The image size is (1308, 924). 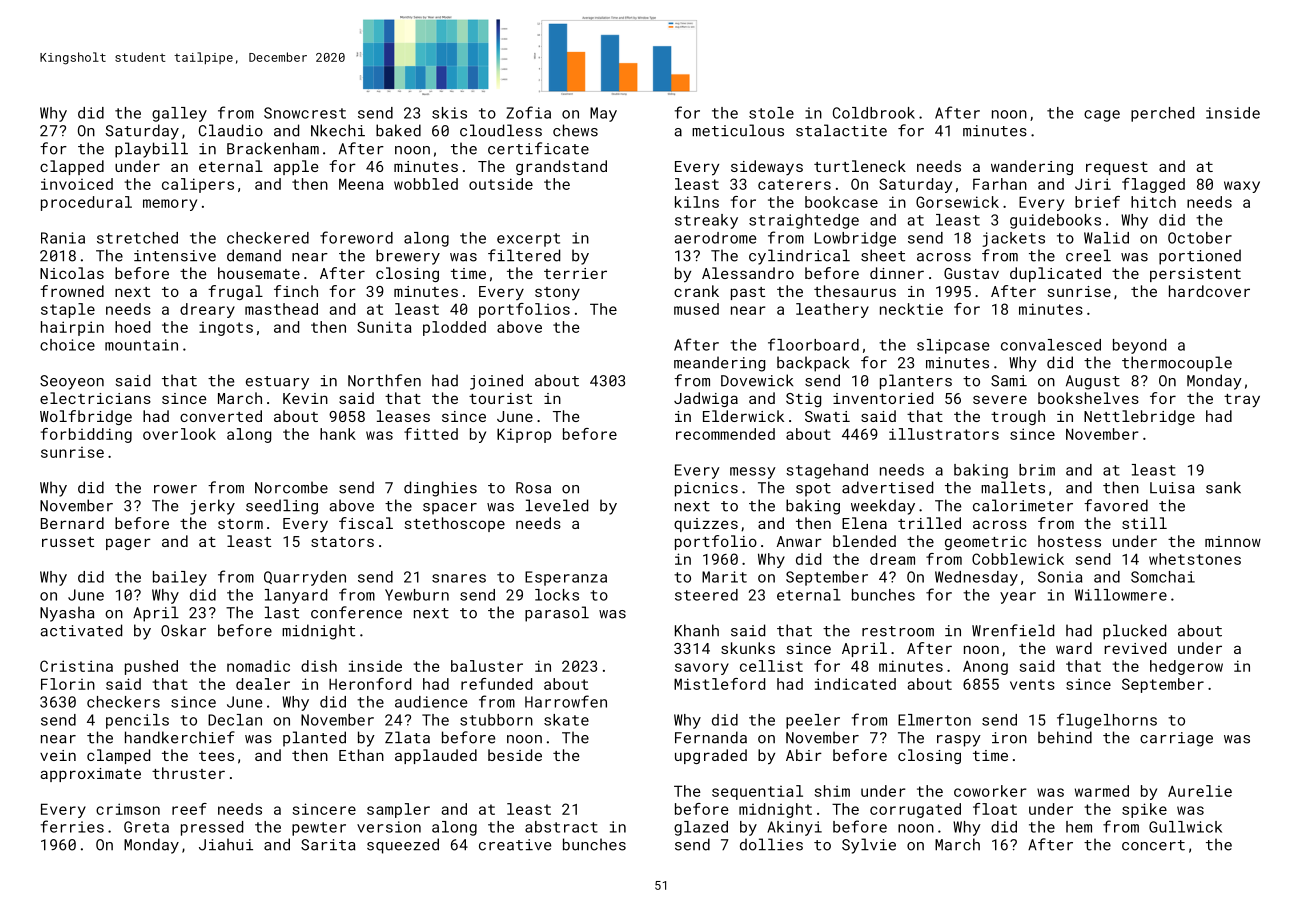 I want to click on chews, so click(x=575, y=130).
